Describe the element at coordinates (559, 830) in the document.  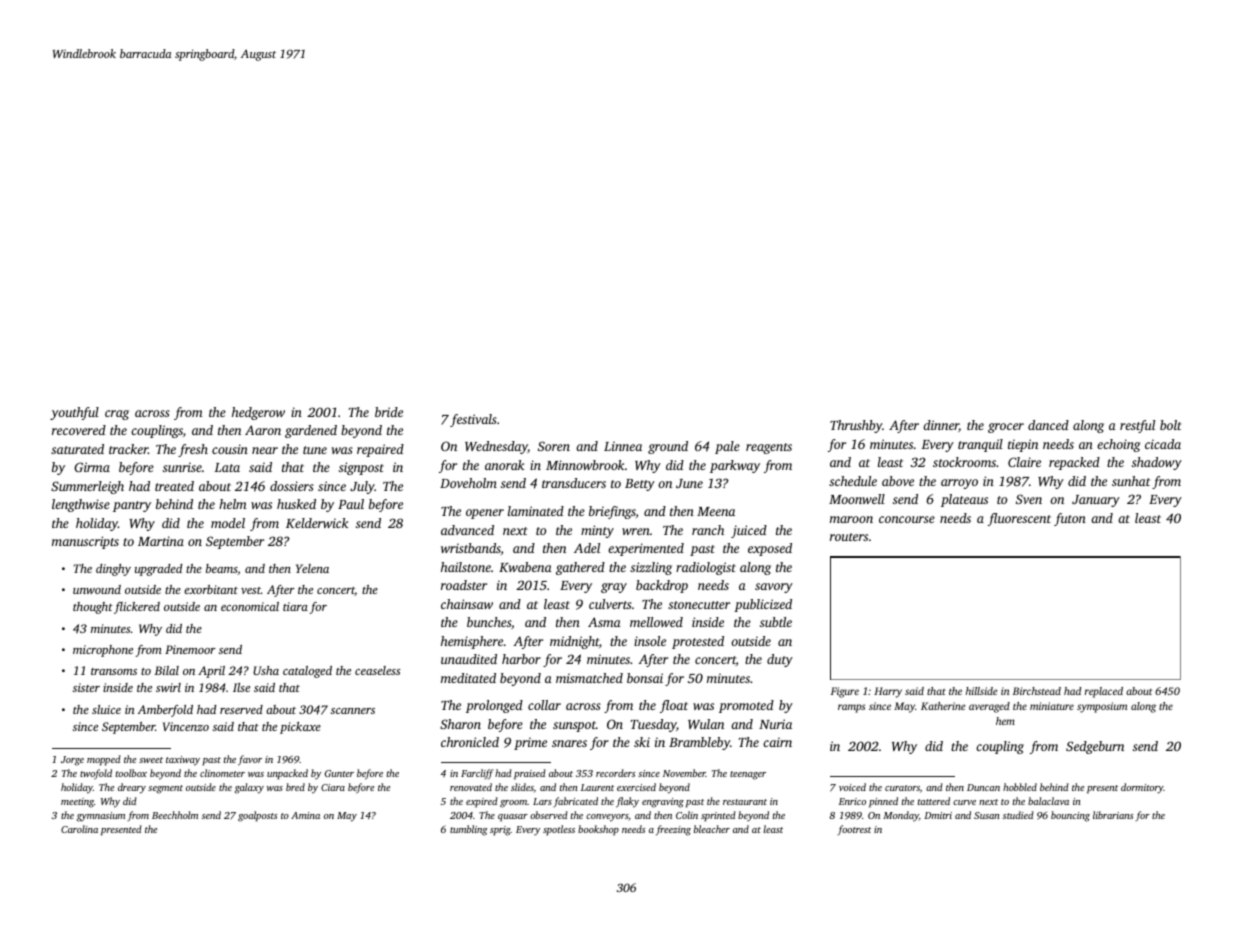
I see `spotless` at that location.
